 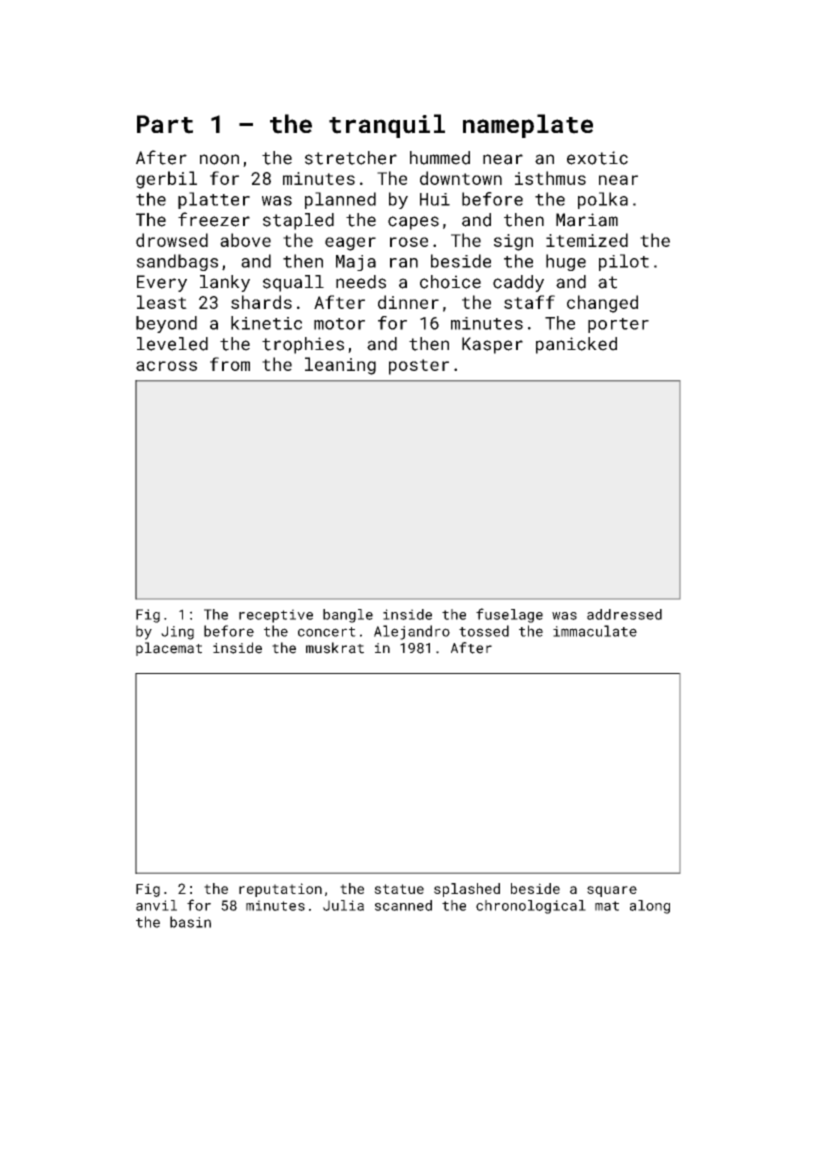 What do you see at coordinates (618, 325) in the screenshot?
I see `porter` at bounding box center [618, 325].
